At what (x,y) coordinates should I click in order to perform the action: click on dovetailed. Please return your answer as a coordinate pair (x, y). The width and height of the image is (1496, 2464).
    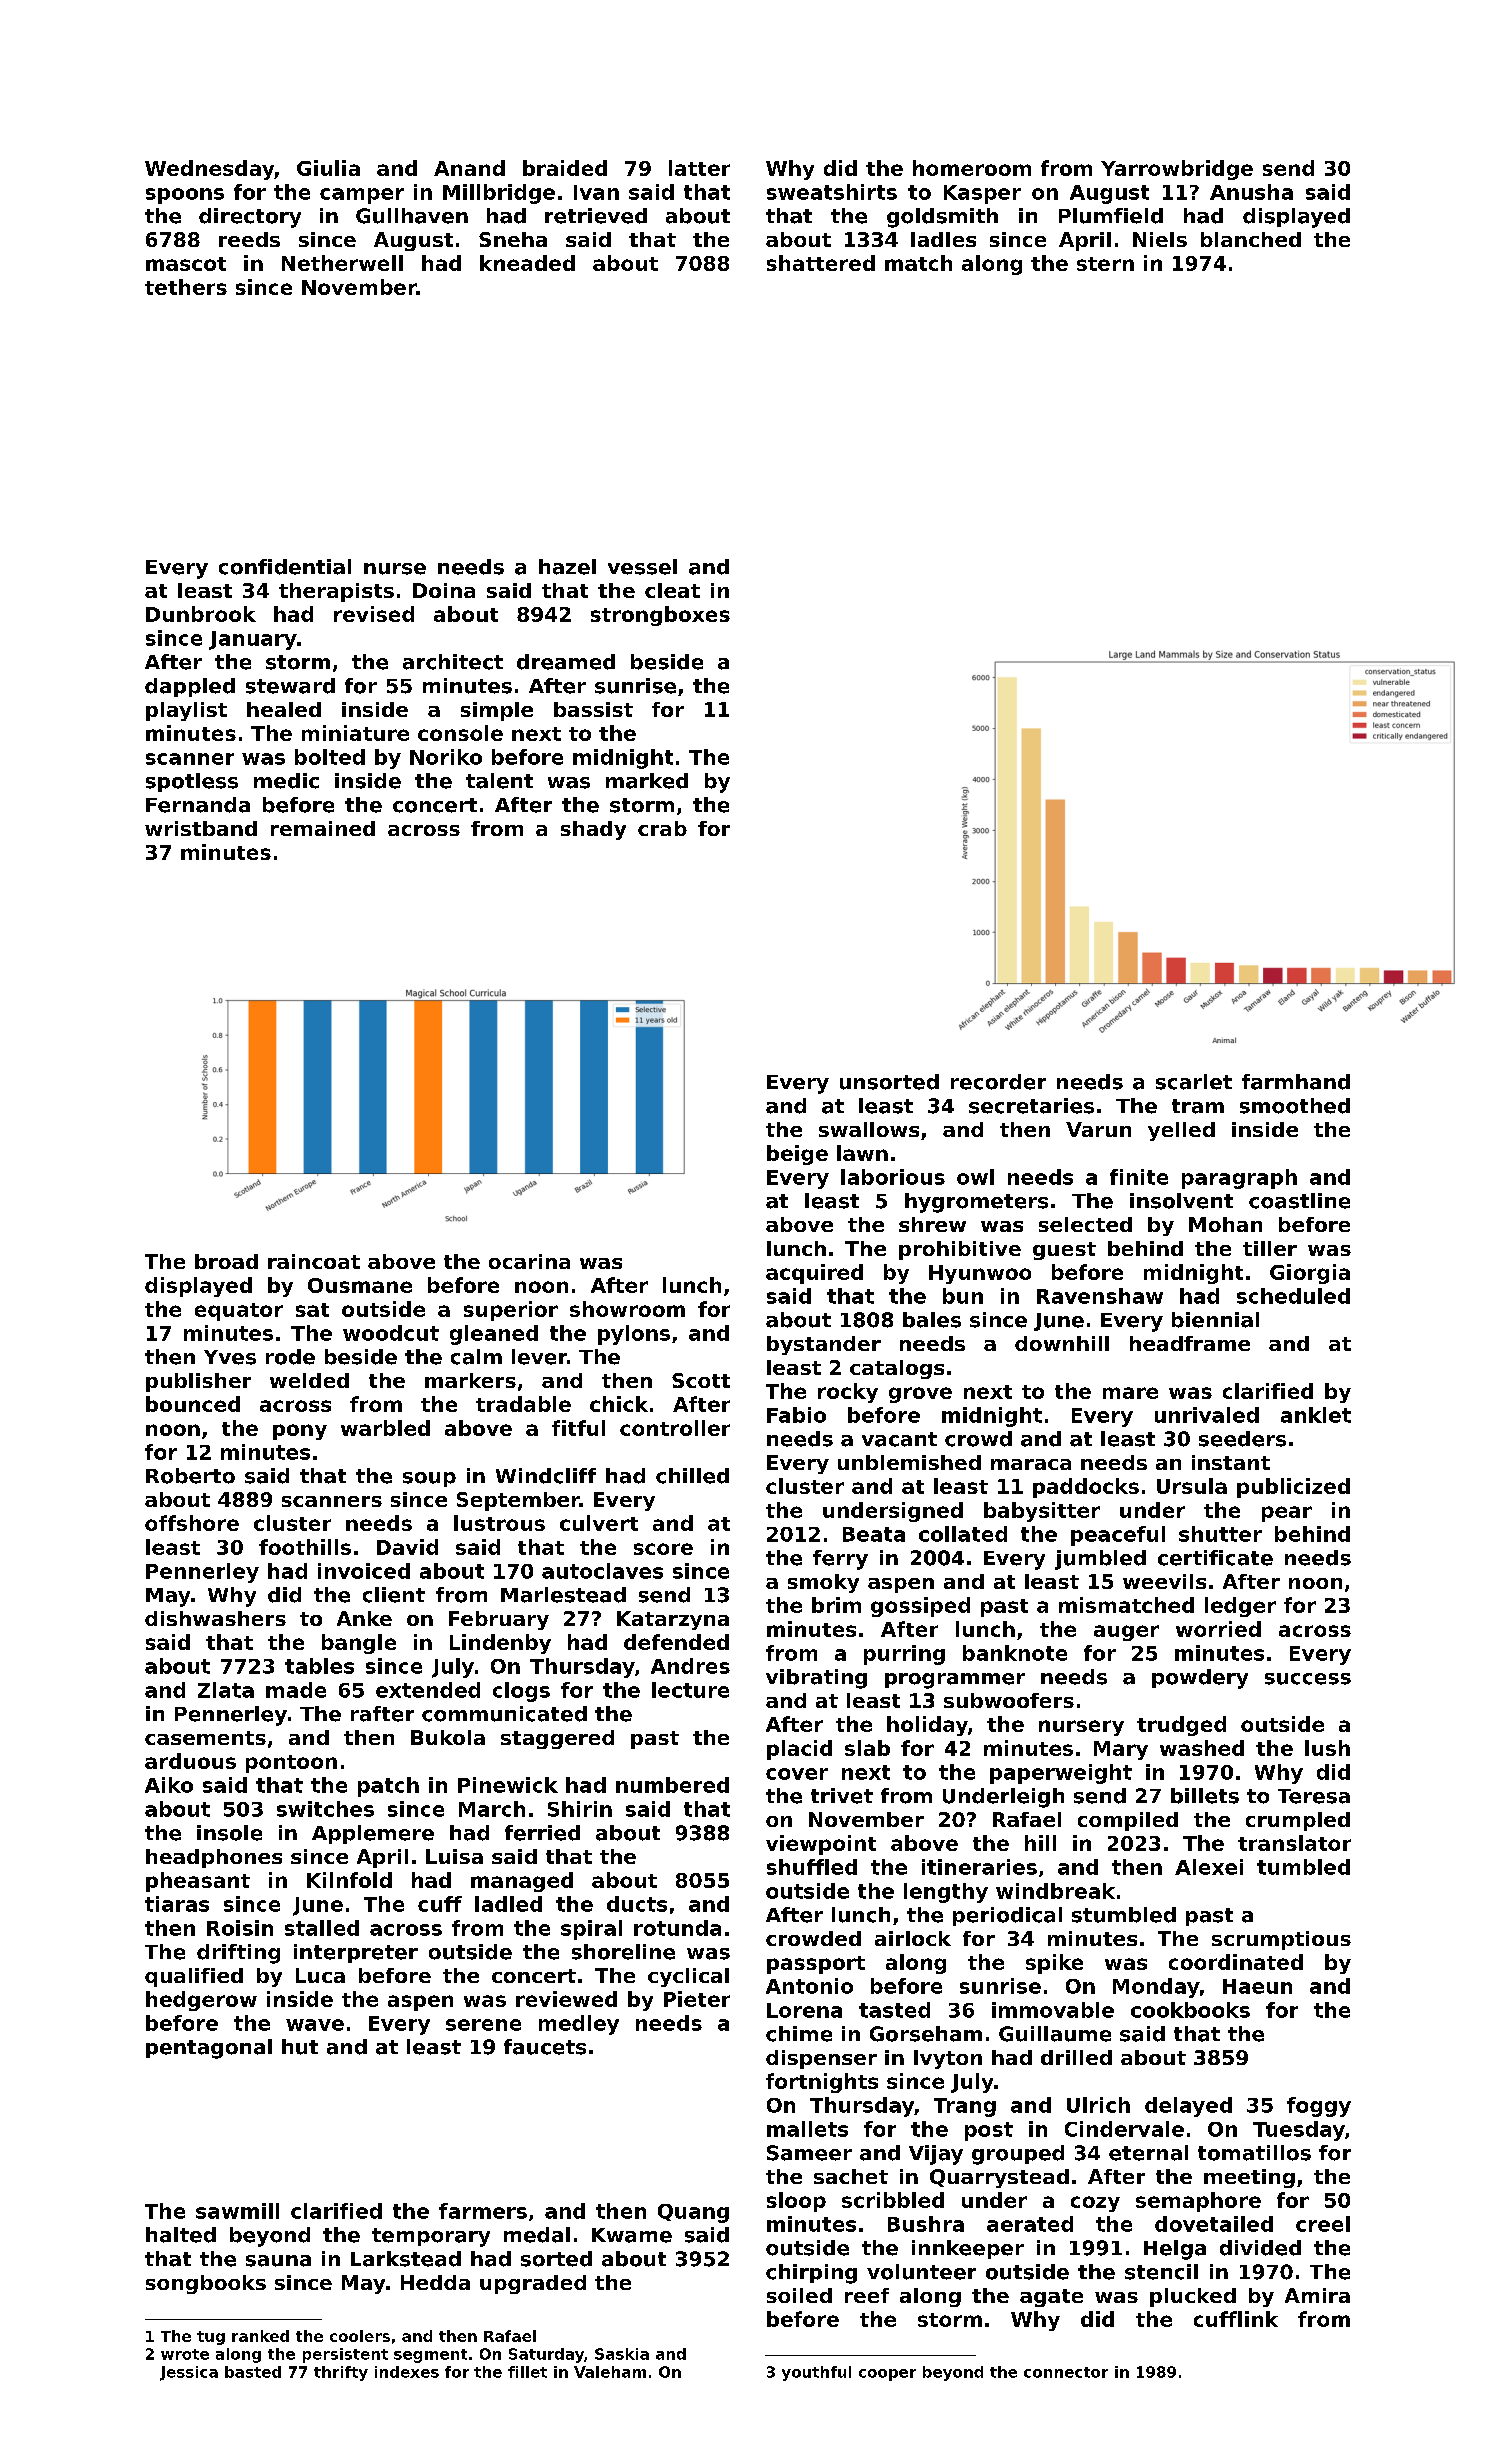
    Looking at the image, I should click on (1214, 2224).
